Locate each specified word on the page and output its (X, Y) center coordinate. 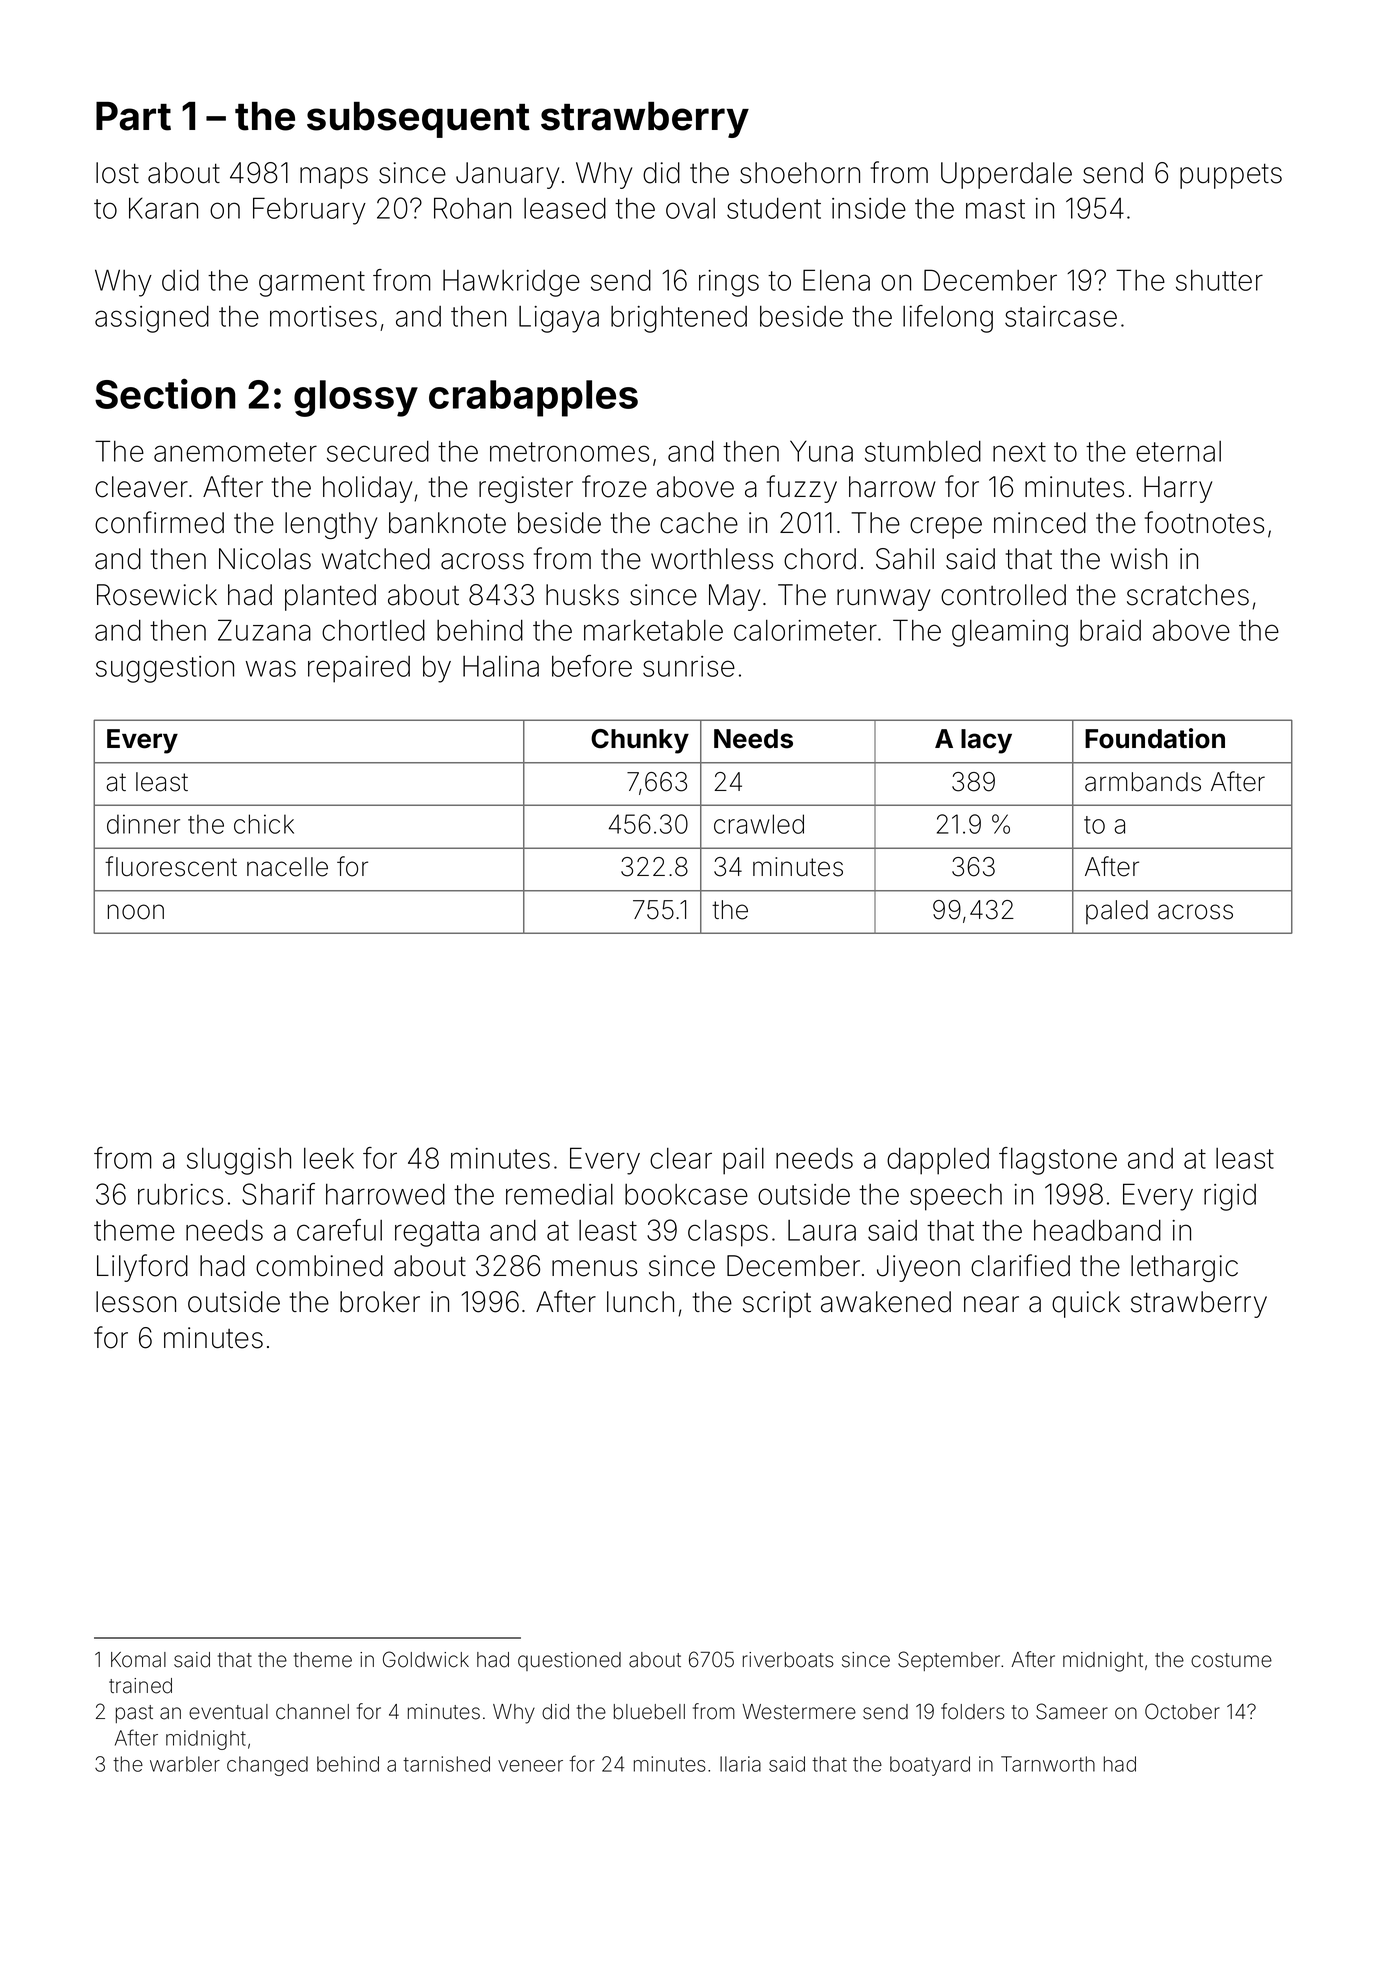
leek (329, 1158)
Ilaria (740, 1764)
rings (729, 283)
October (1182, 1711)
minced (1040, 523)
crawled (759, 824)
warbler (185, 1764)
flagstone (1058, 1161)
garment (312, 284)
